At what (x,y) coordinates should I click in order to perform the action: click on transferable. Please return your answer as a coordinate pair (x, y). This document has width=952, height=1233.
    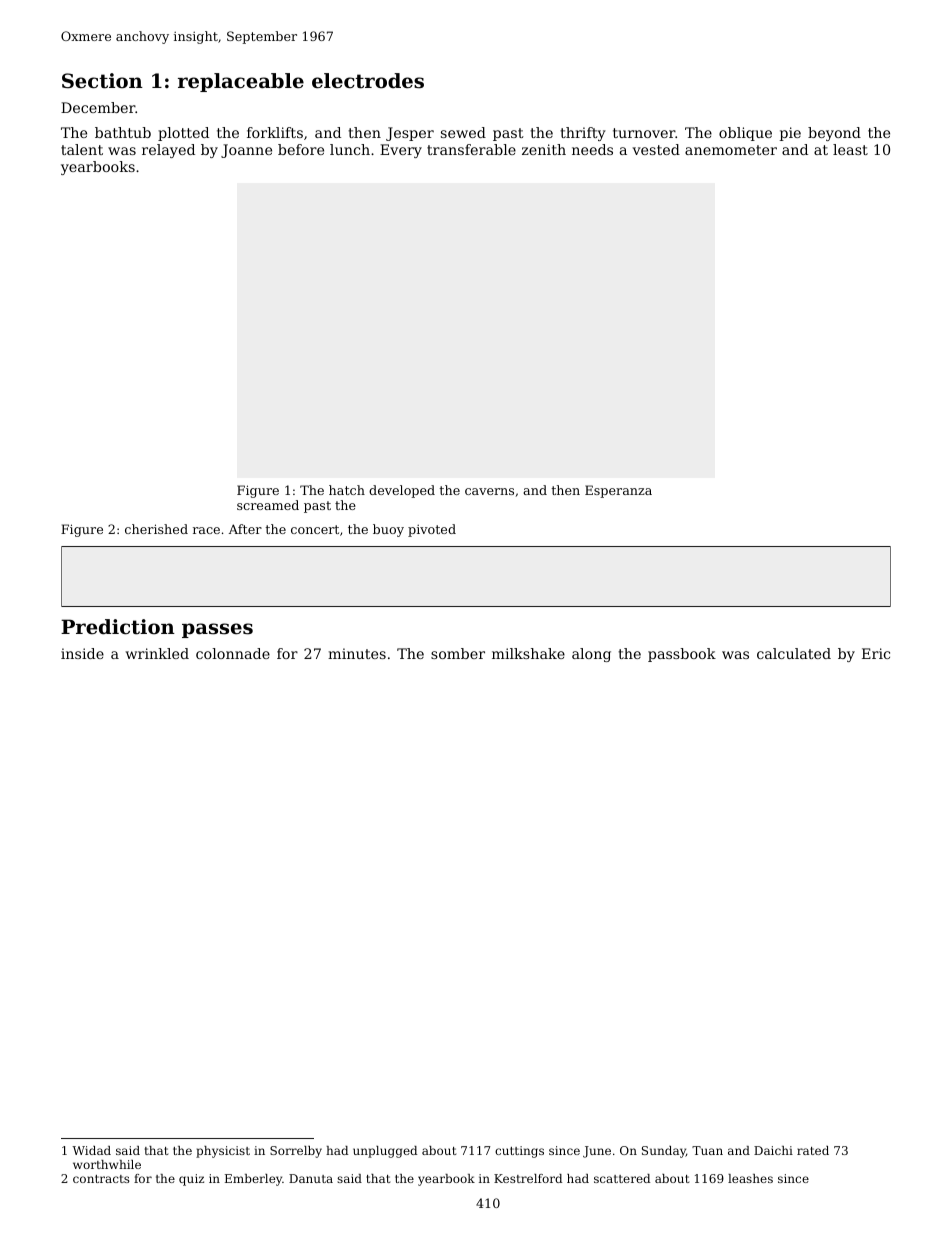
    Looking at the image, I should click on (471, 149).
